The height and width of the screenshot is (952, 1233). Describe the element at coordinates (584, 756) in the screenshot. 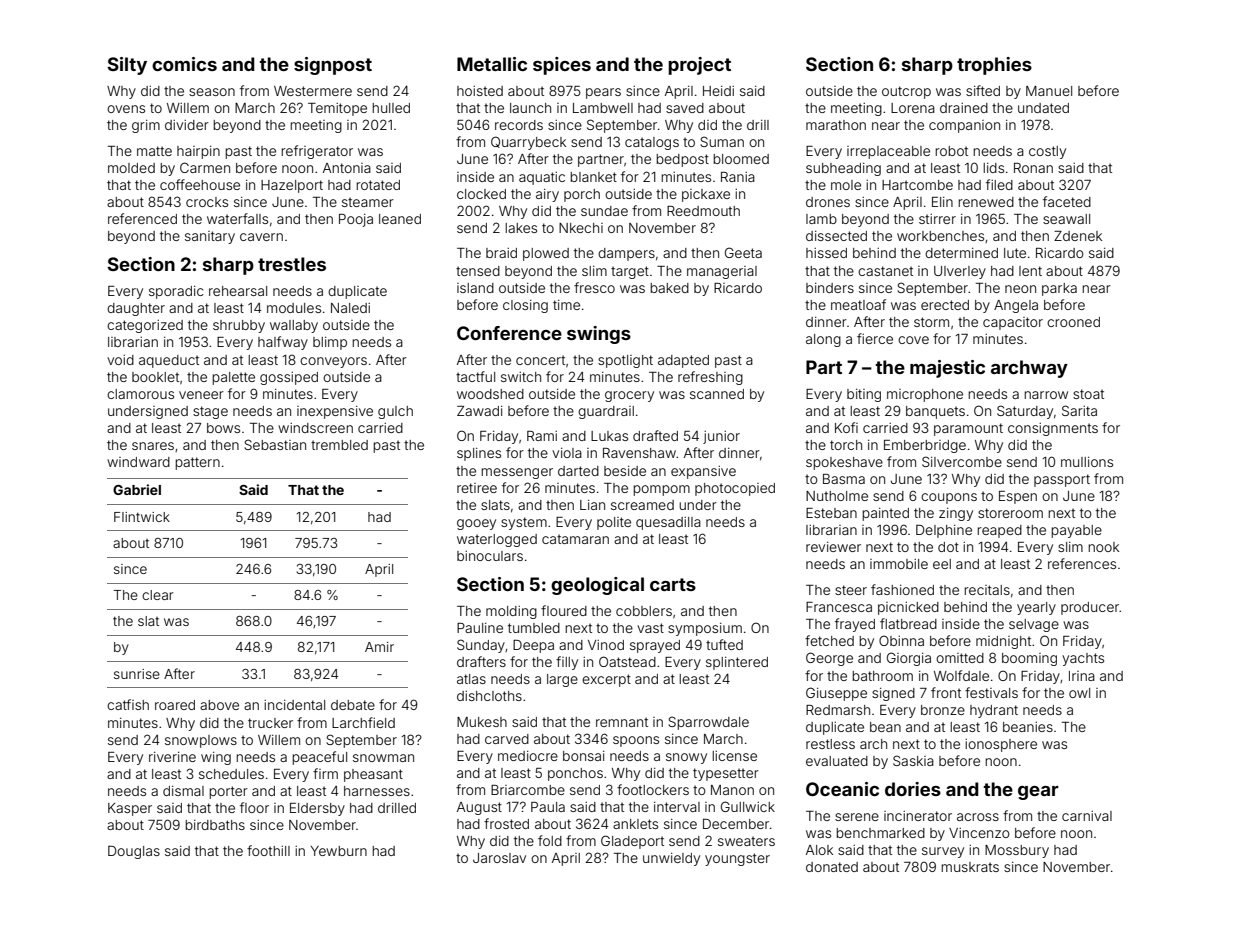

I see `bonsai` at that location.
